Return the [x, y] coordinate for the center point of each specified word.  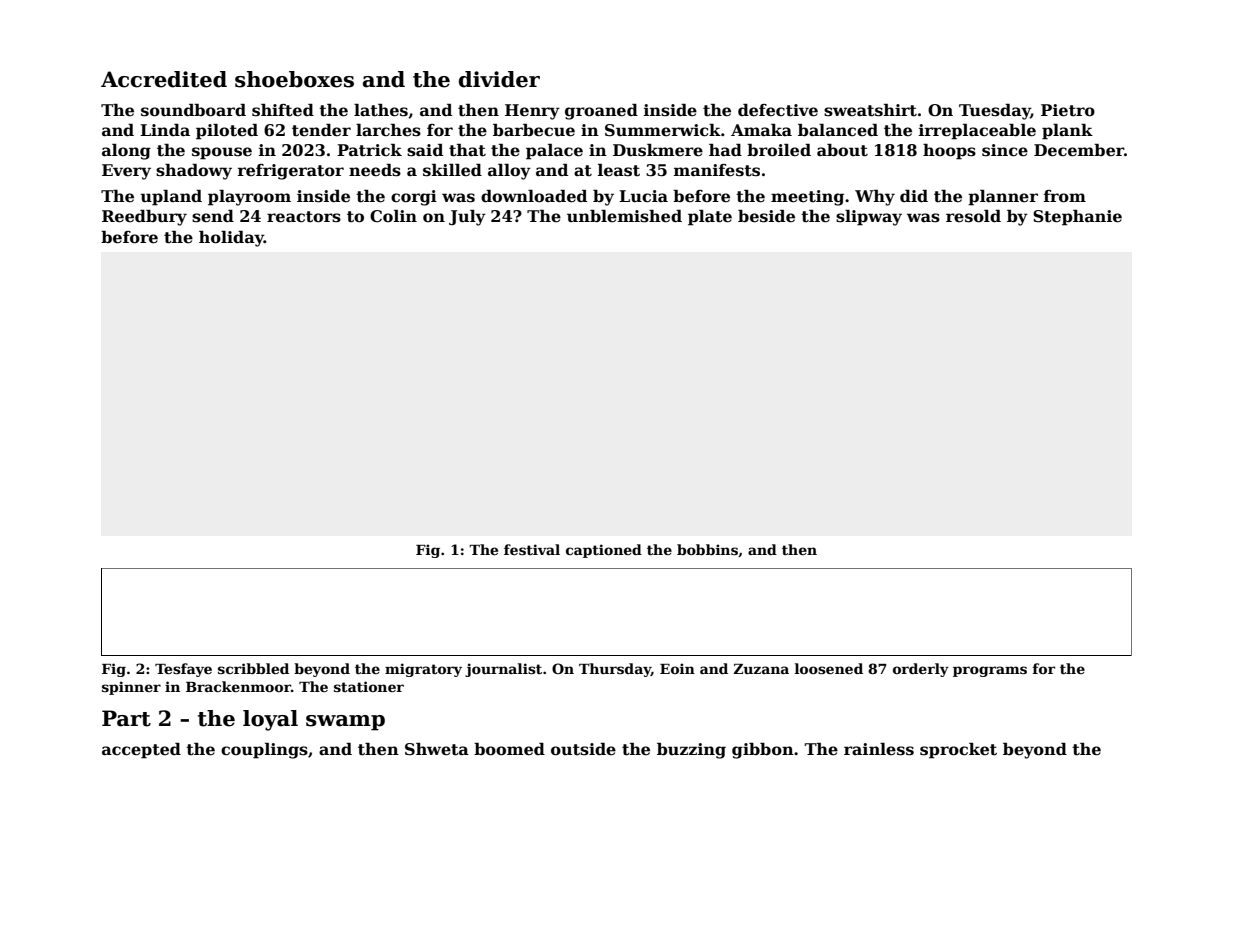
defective [778, 110]
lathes [381, 110]
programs [990, 671]
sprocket [958, 751]
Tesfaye [183, 670]
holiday [231, 239]
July [467, 218]
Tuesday [995, 112]
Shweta [437, 749]
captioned [604, 551]
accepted [141, 751]
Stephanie [1077, 218]
